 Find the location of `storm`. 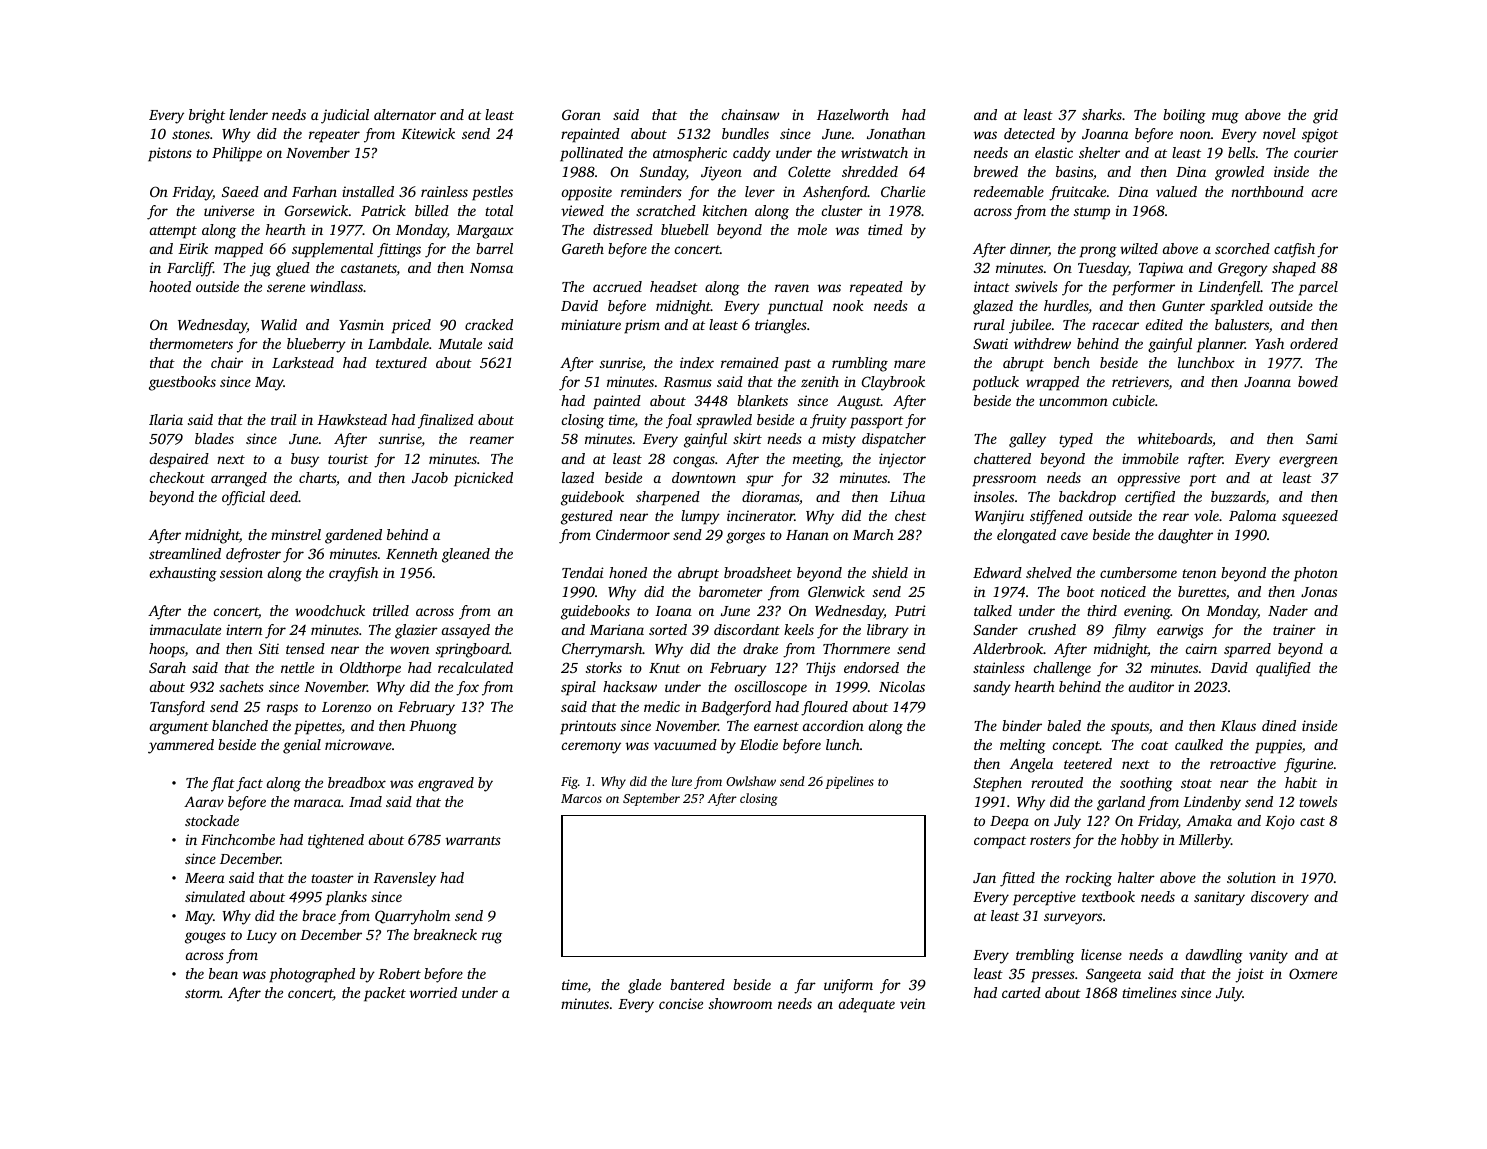

storm is located at coordinates (202, 993).
